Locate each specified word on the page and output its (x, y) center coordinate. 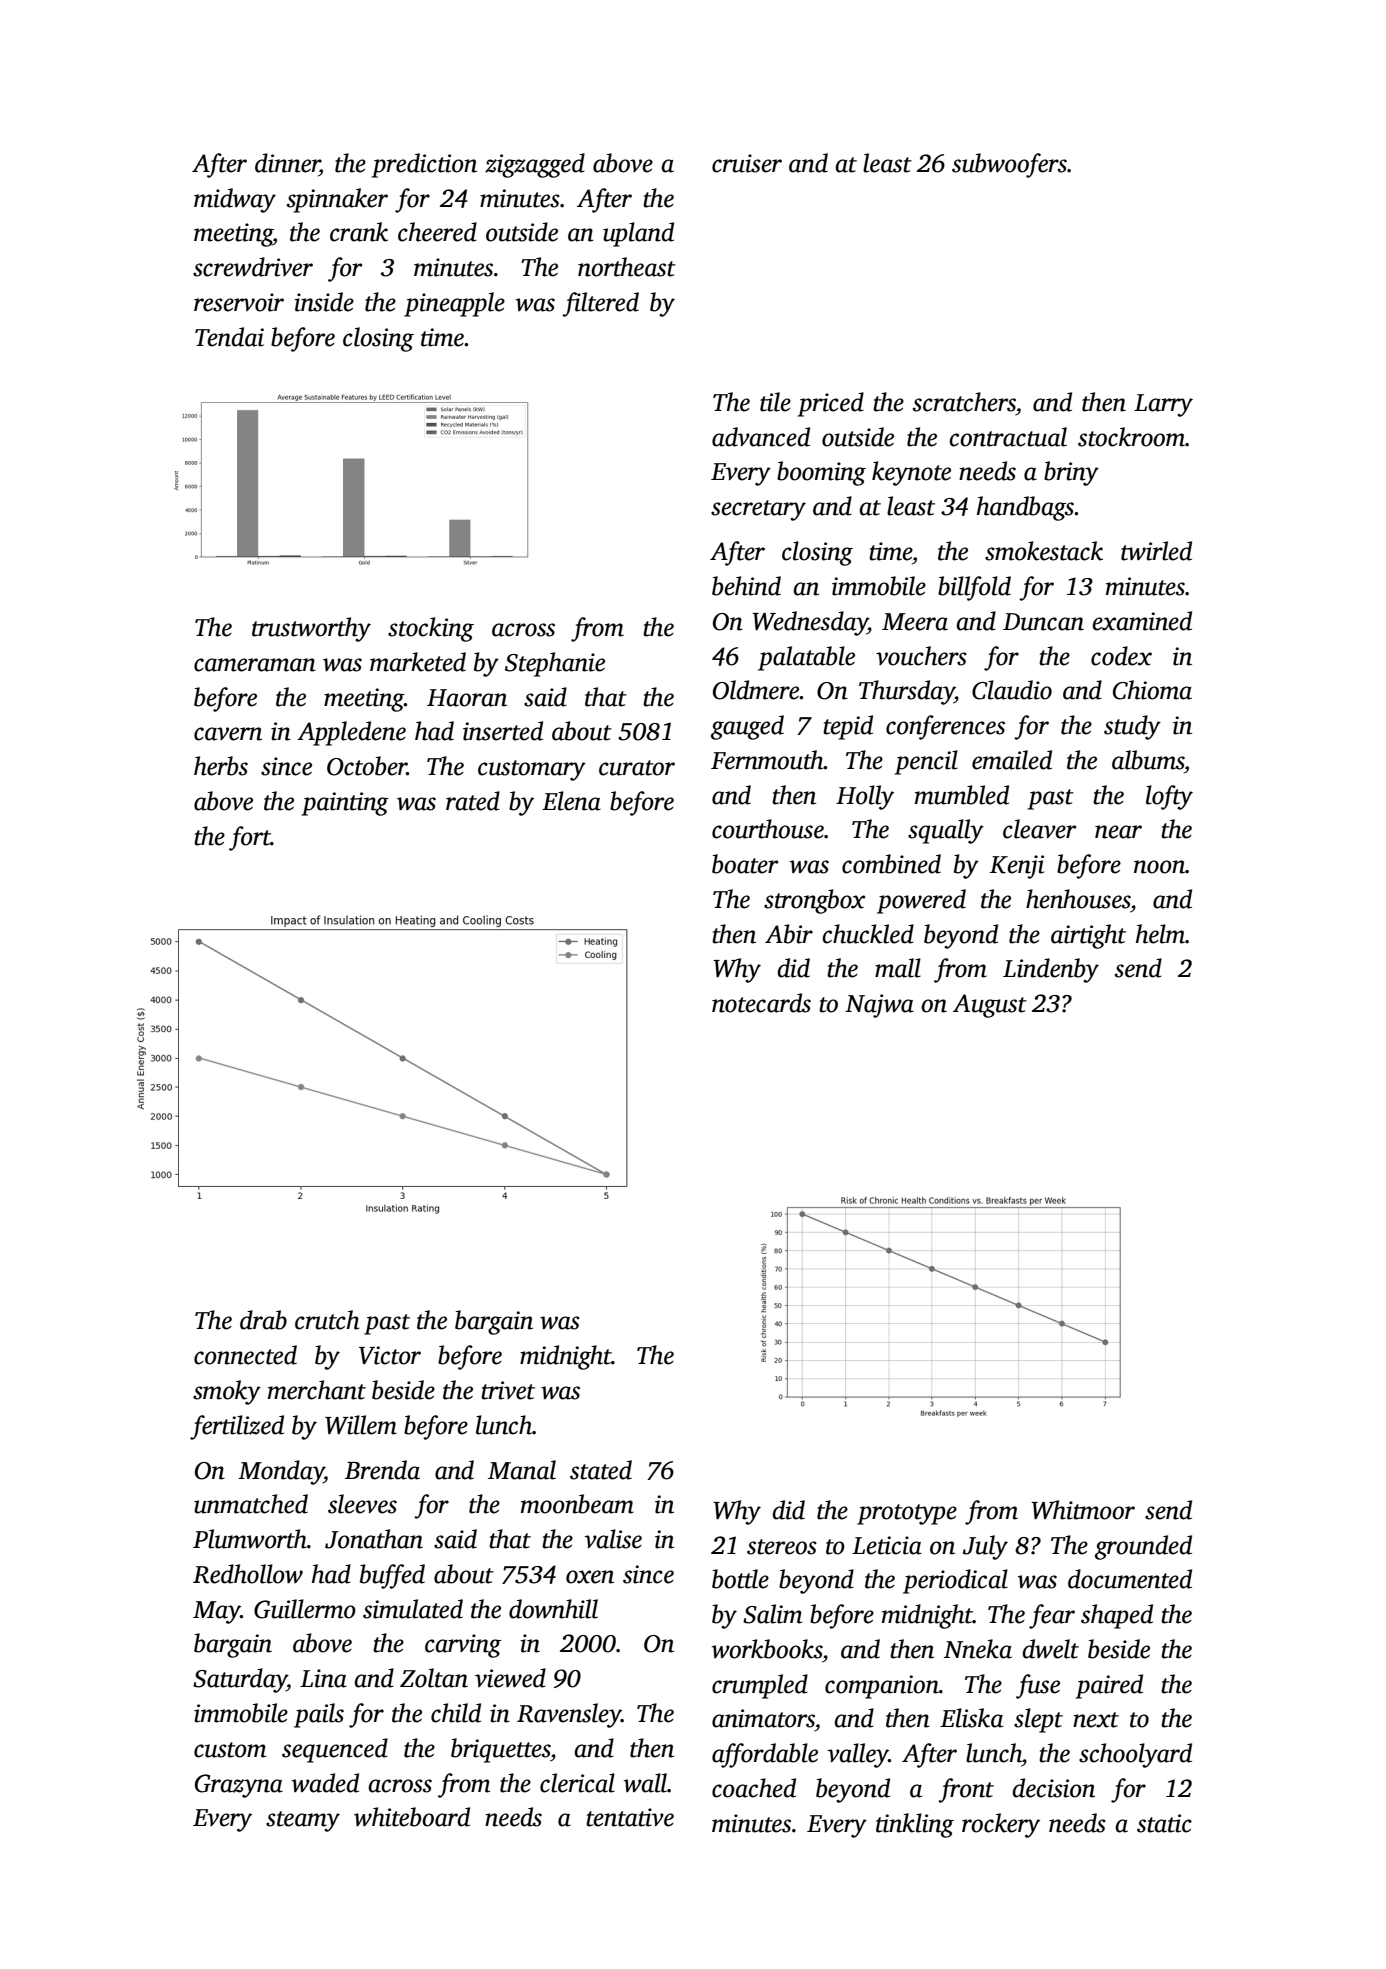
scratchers (964, 402)
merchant (317, 1390)
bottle (740, 1579)
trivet (508, 1390)
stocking (431, 629)
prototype (907, 1514)
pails (319, 1715)
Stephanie (555, 664)
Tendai (229, 337)
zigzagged (535, 165)
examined (1142, 621)
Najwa (879, 1006)
